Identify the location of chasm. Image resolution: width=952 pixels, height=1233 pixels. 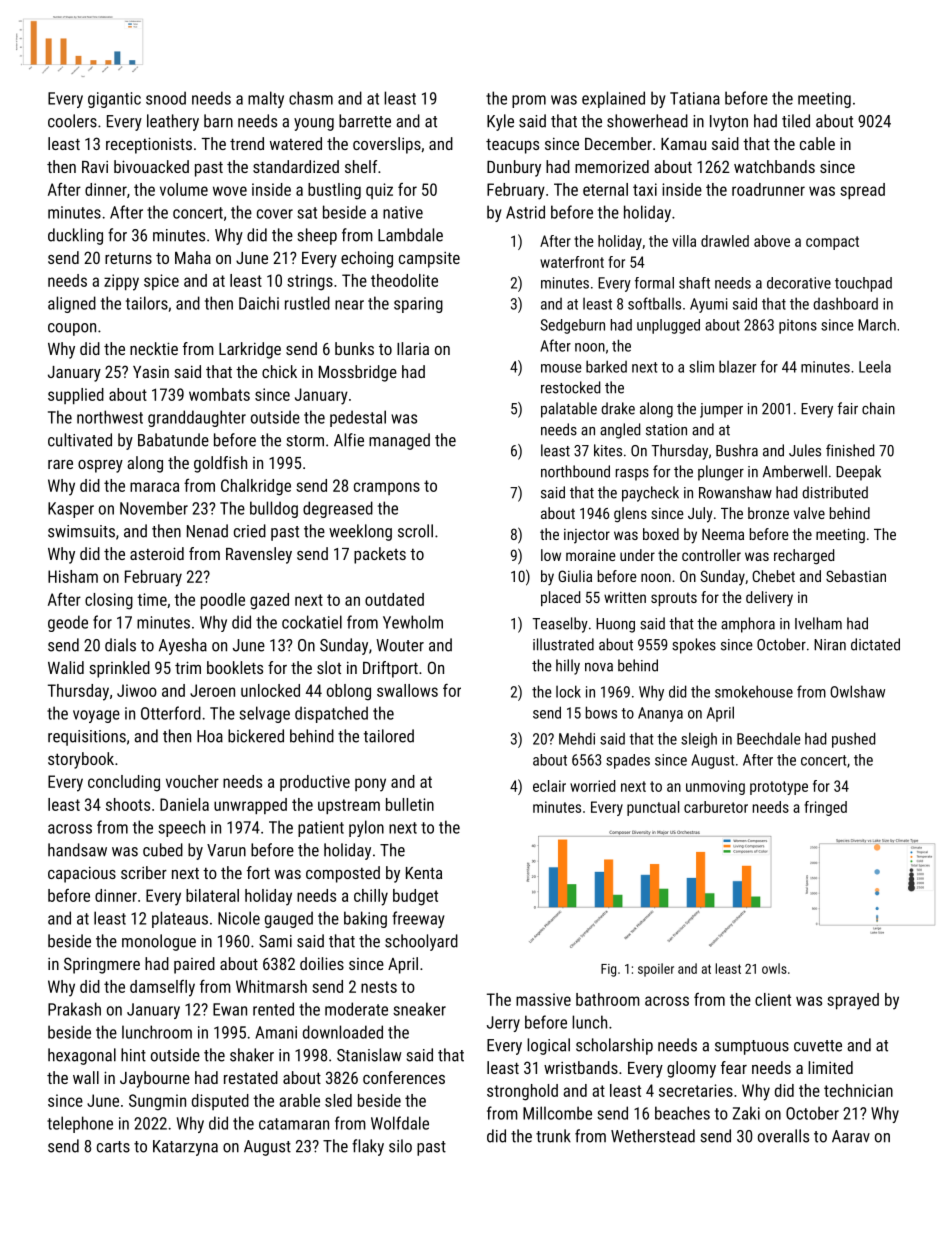
(311, 98).
